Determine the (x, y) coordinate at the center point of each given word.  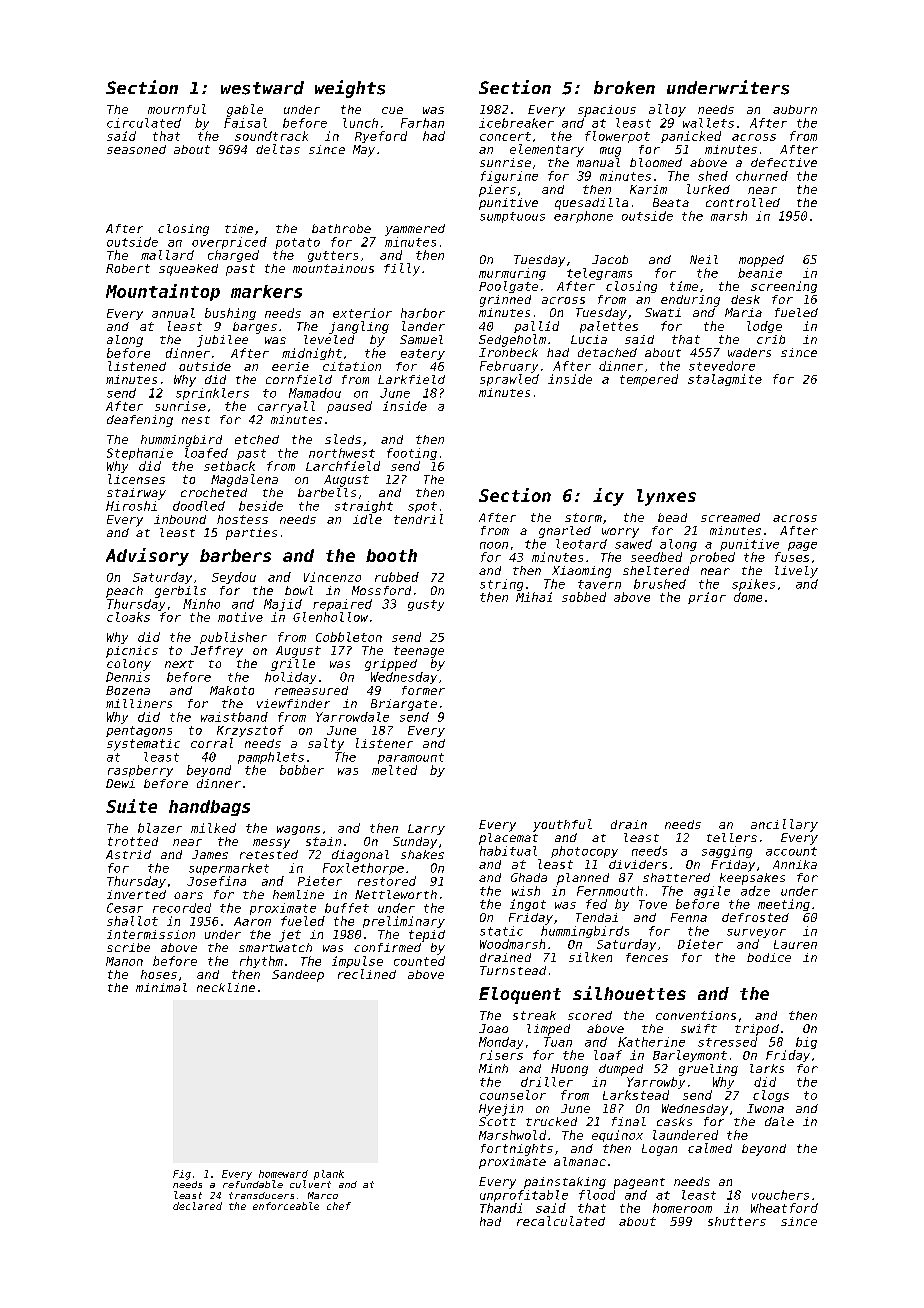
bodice (769, 957)
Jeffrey (217, 652)
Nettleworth (396, 894)
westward (262, 88)
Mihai (534, 597)
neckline (226, 987)
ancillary (784, 825)
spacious (607, 111)
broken (624, 87)
